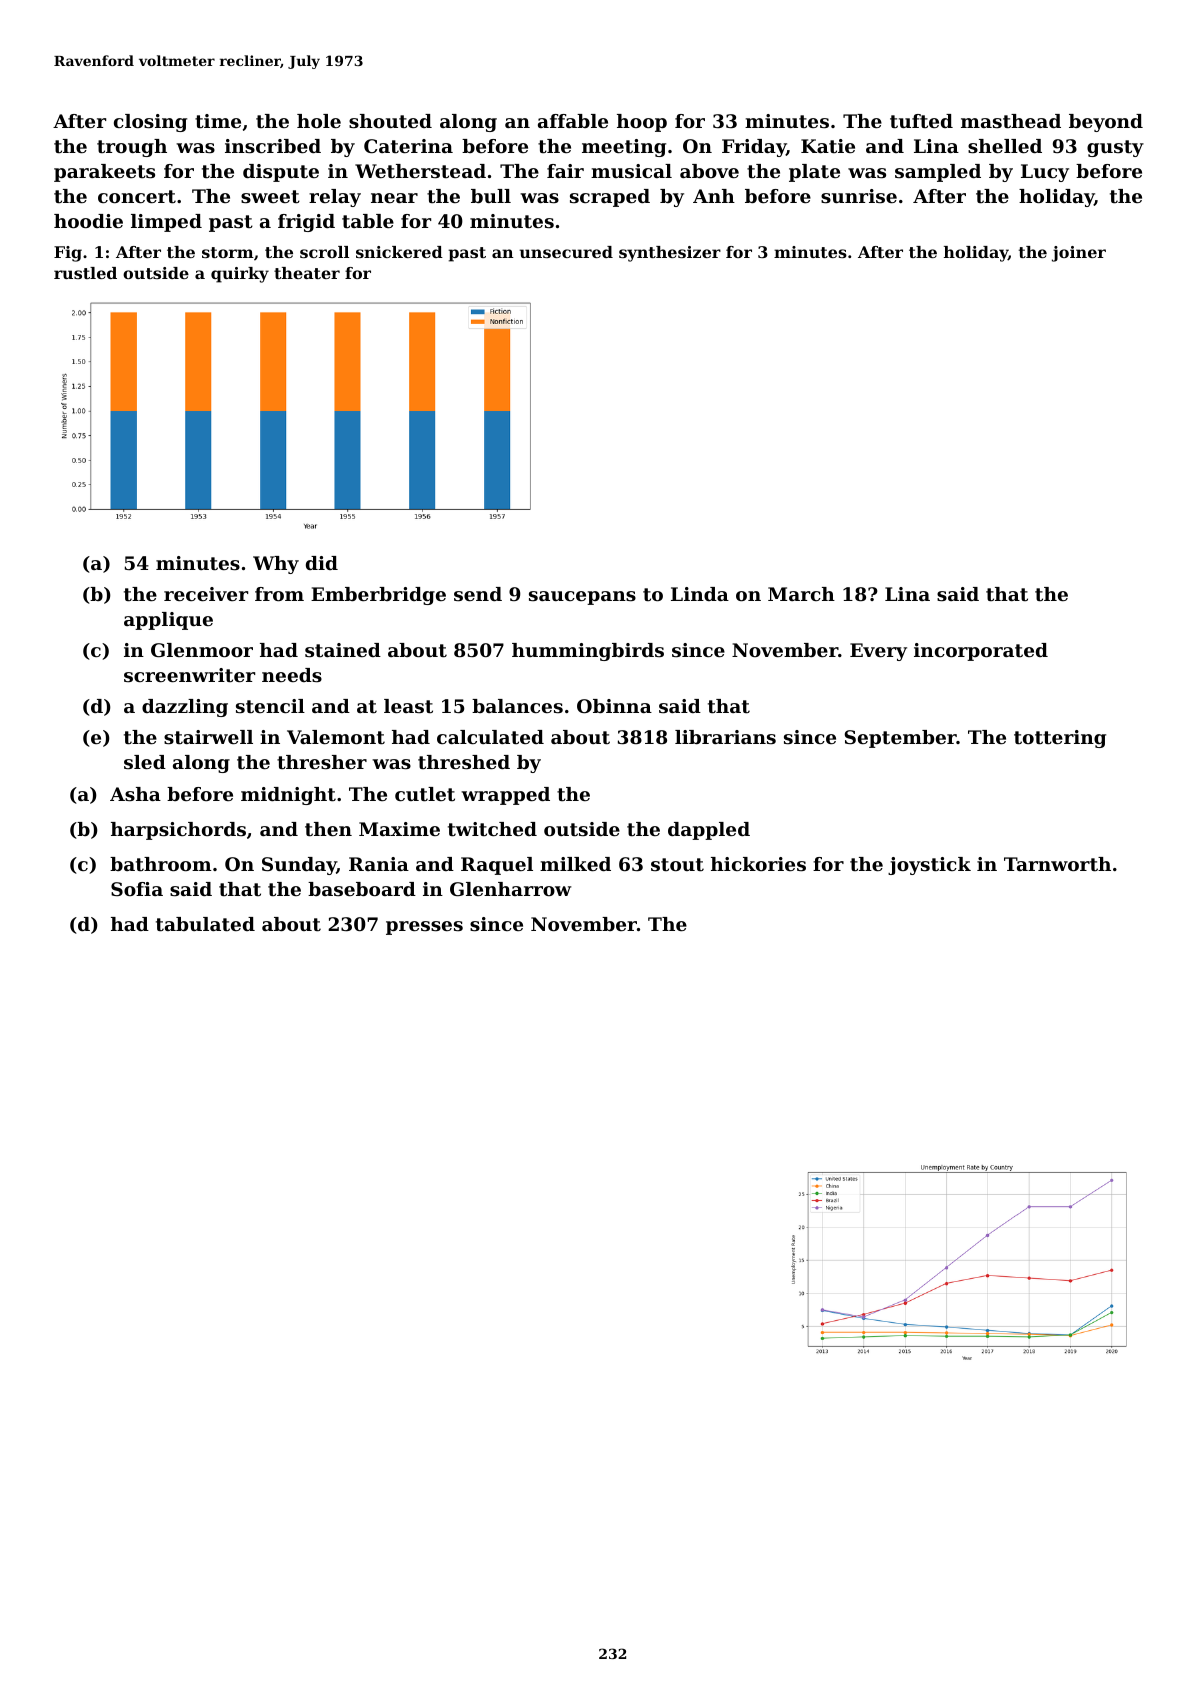  Describe the element at coordinates (240, 275) in the screenshot. I see `quirky` at that location.
